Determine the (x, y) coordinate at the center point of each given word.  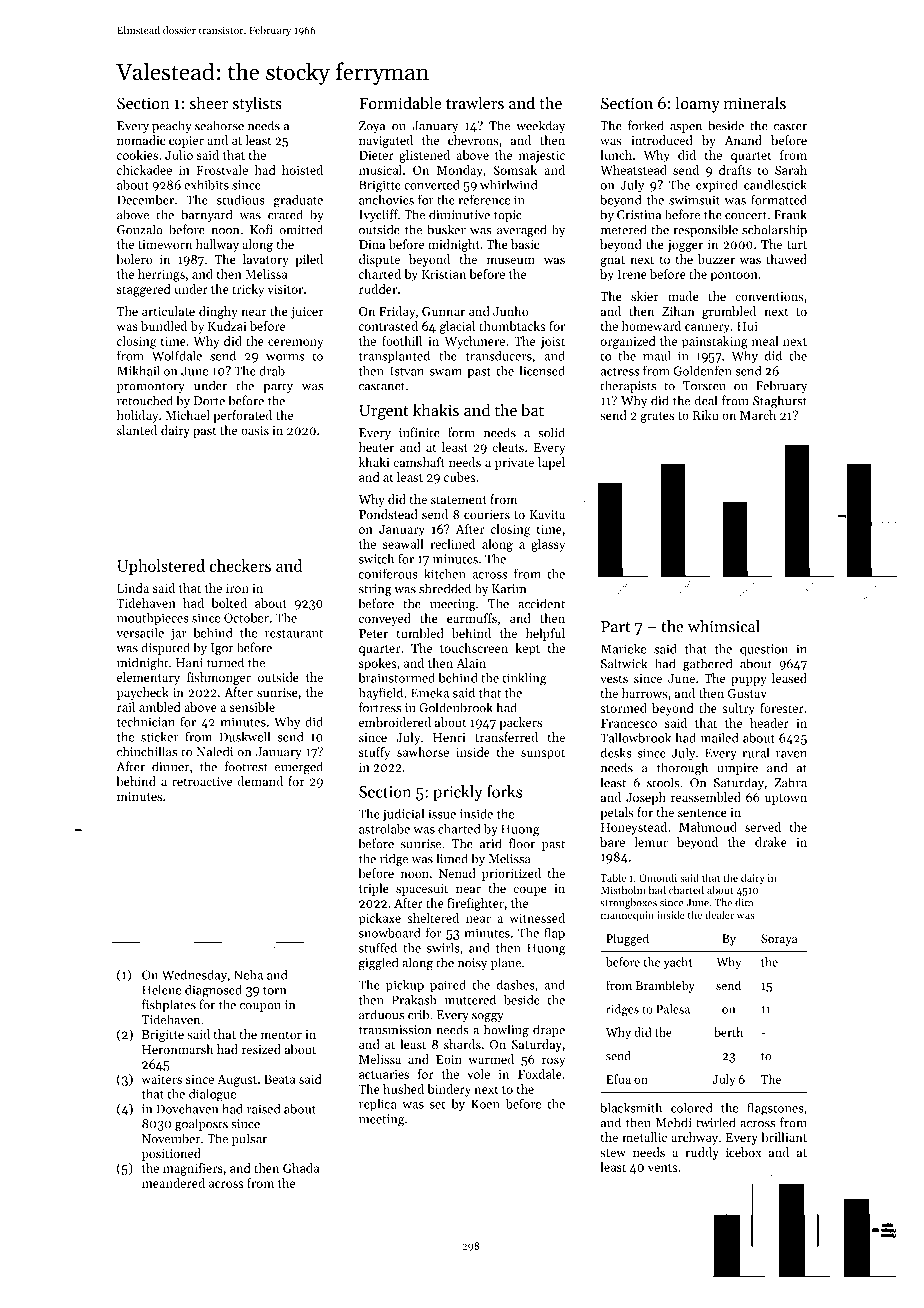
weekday (540, 126)
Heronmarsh (177, 1049)
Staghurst (780, 401)
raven (791, 754)
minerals (755, 102)
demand (260, 781)
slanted (137, 430)
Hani (189, 663)
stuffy (374, 753)
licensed (542, 371)
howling (506, 1030)
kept (527, 649)
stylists (257, 104)
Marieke (623, 649)
